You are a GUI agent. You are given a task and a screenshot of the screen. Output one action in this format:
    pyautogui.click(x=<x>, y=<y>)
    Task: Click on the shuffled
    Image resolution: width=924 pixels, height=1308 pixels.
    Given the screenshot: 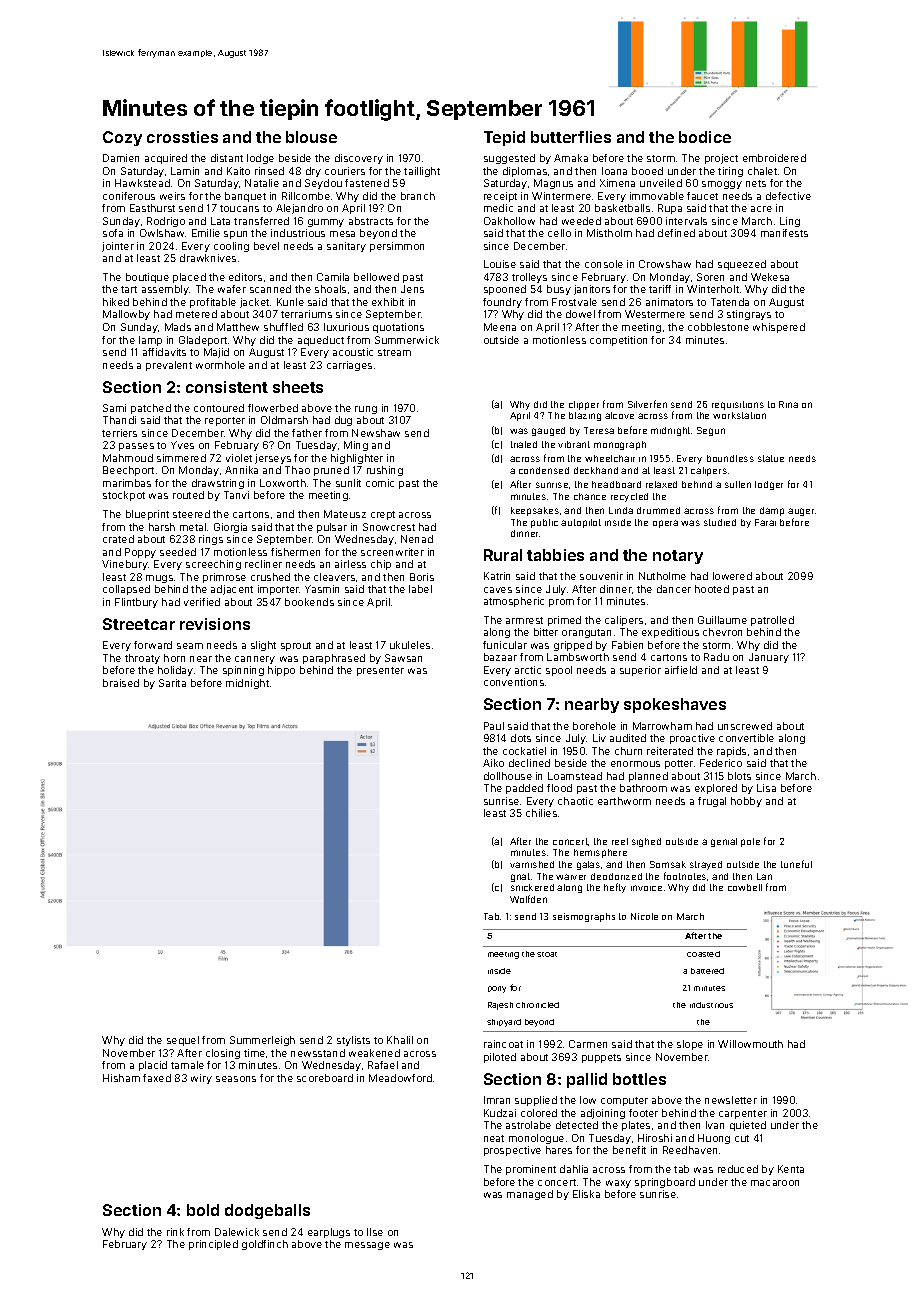 What is the action you would take?
    pyautogui.click(x=283, y=327)
